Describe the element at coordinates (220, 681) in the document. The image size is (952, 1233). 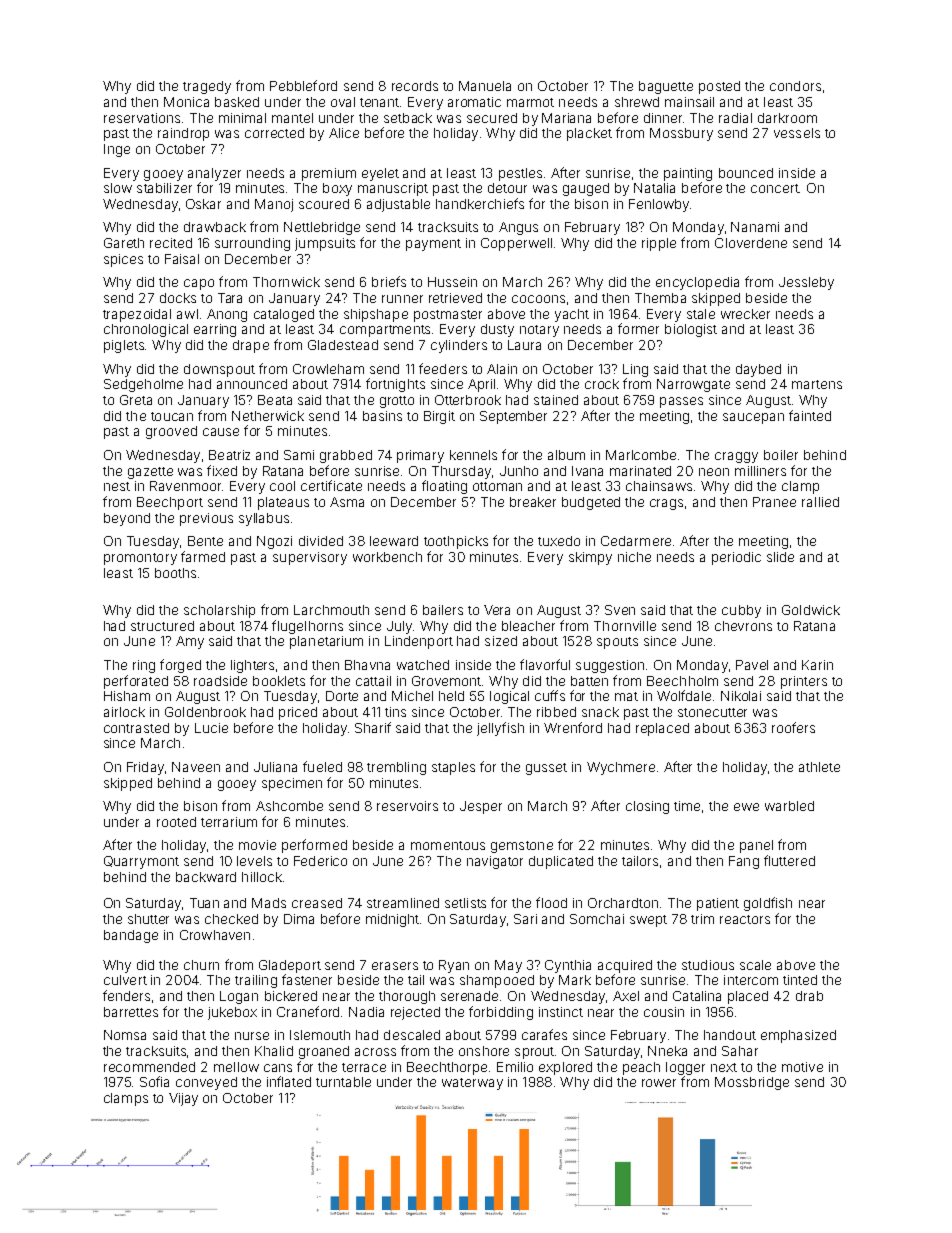
I see `roadside` at that location.
